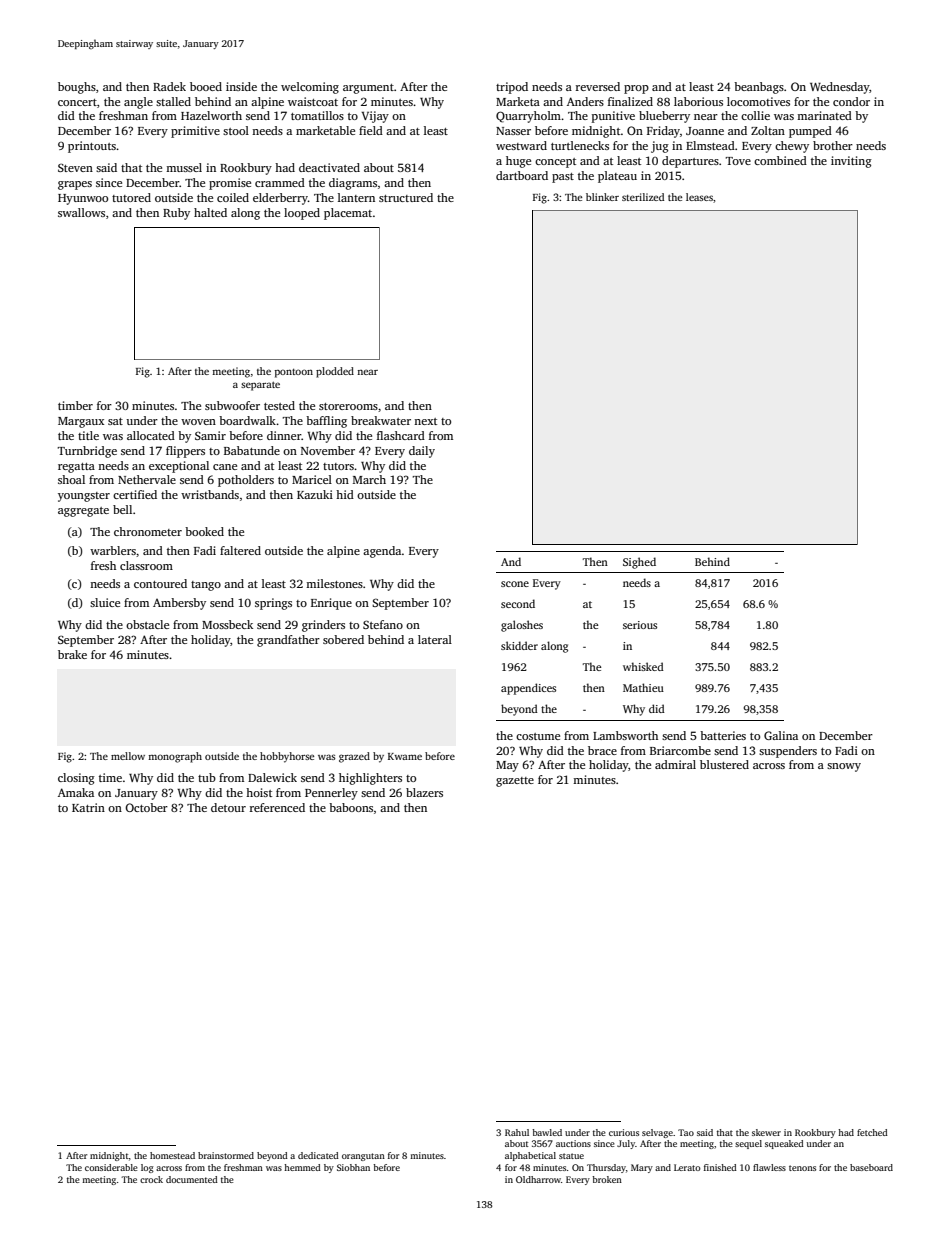 This screenshot has height=1233, width=952. Describe the element at coordinates (363, 1157) in the screenshot. I see `orangutan` at that location.
